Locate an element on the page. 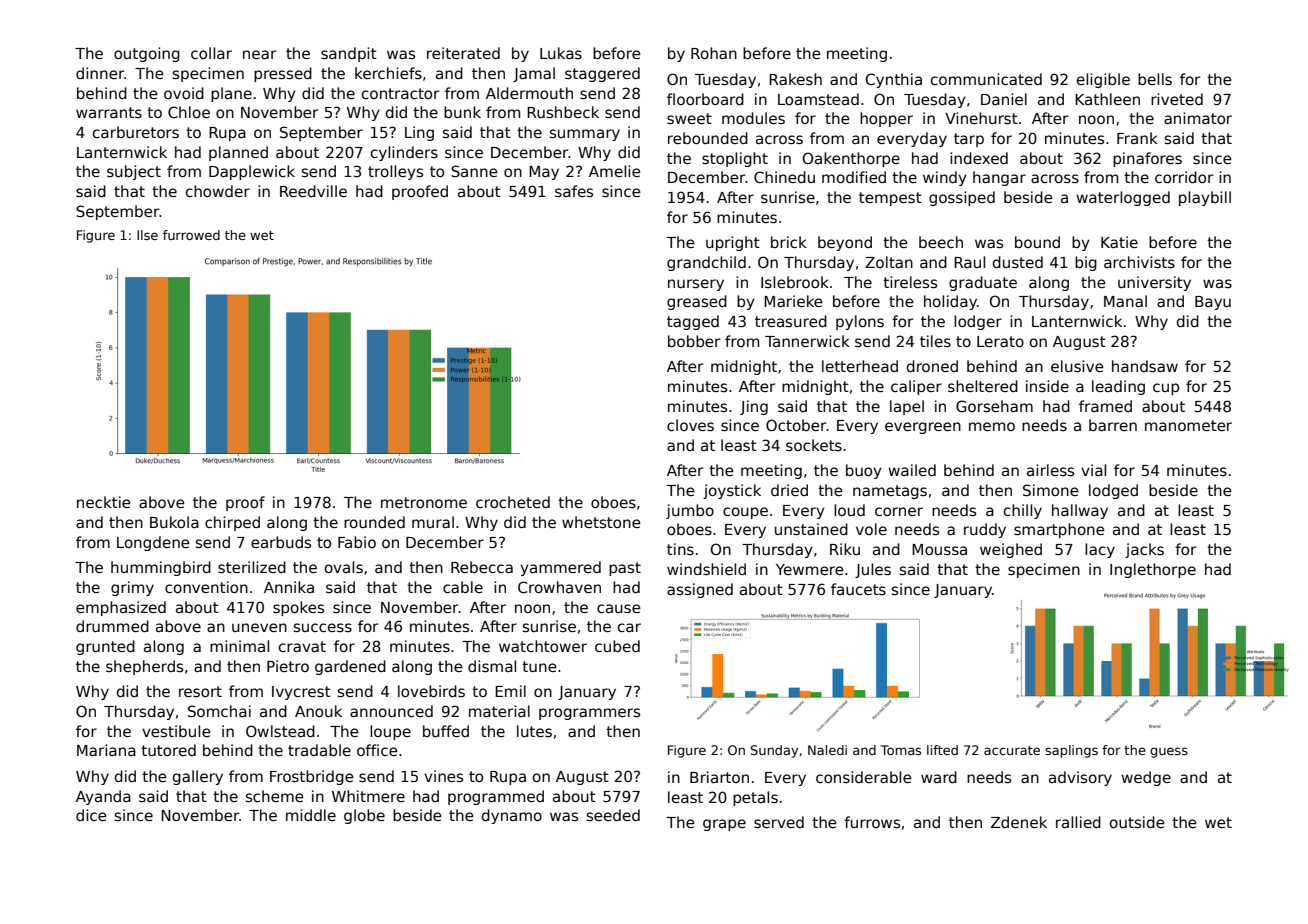  Inglethorpe is located at coordinates (1153, 570).
